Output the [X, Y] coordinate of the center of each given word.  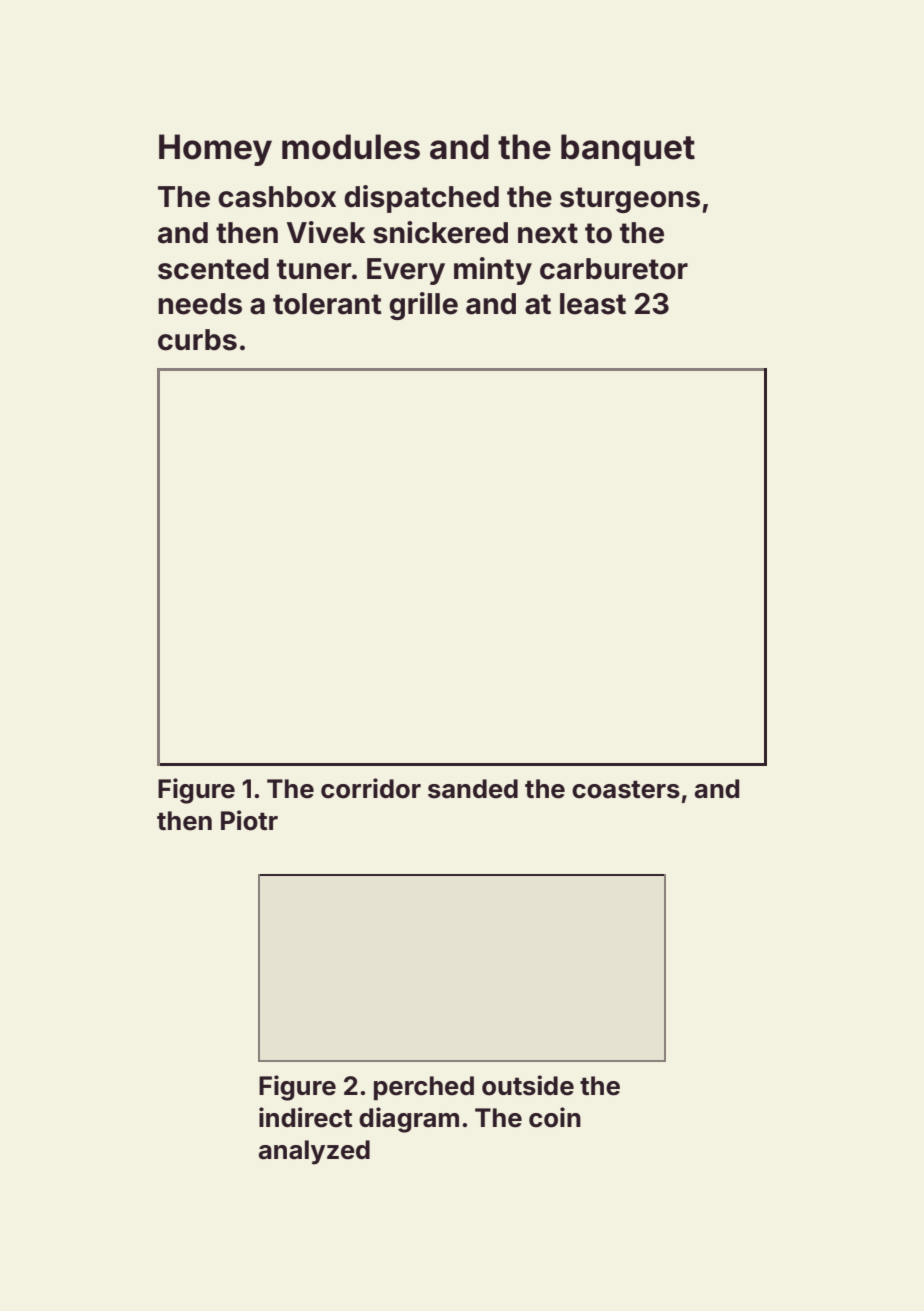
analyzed [314, 1152]
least [593, 304]
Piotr [249, 820]
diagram [409, 1120]
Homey [215, 150]
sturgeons [630, 200]
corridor [371, 788]
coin [555, 1117]
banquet [628, 150]
